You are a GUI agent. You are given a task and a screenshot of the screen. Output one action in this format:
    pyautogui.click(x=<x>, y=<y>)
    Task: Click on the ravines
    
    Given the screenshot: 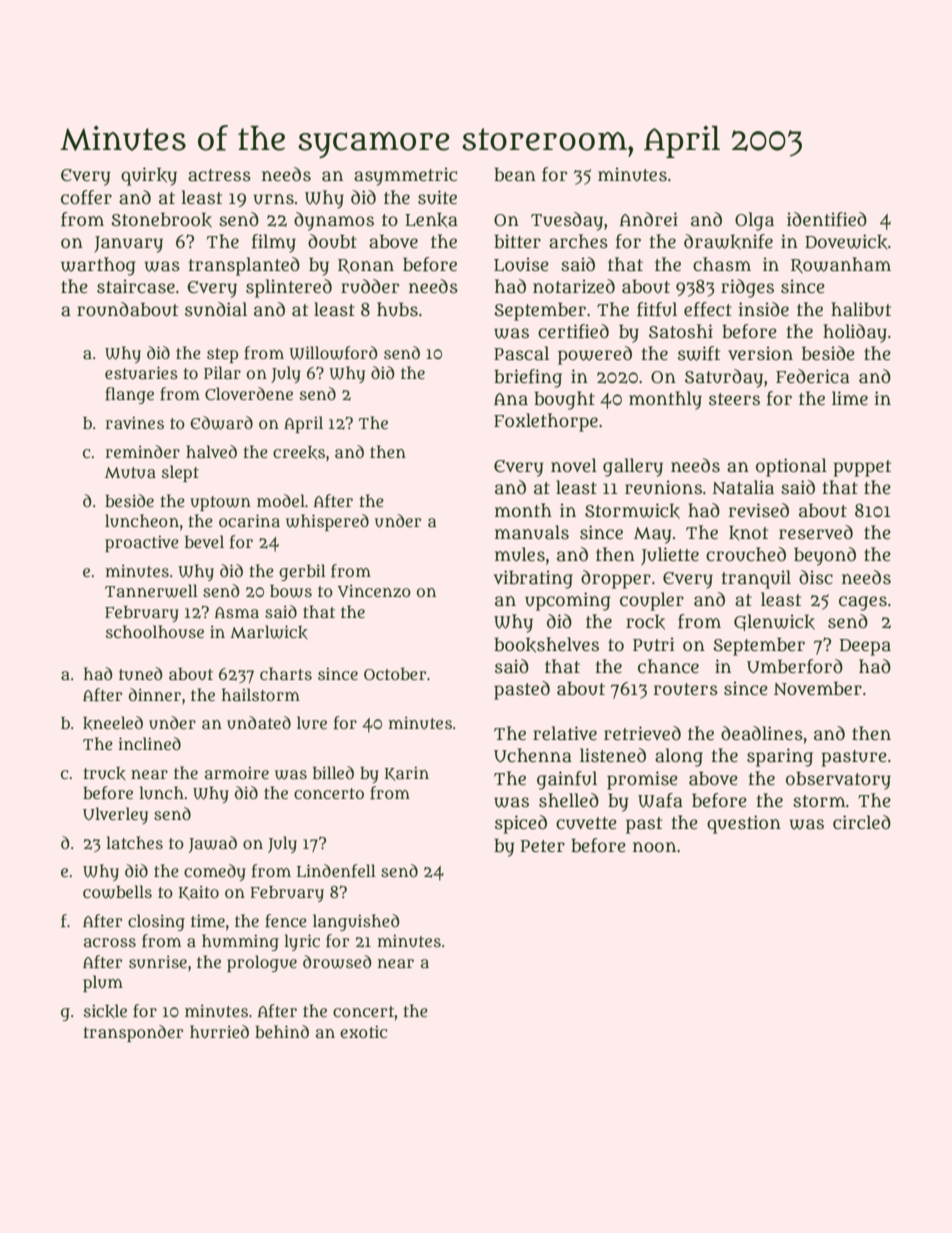 What is the action you would take?
    pyautogui.click(x=134, y=422)
